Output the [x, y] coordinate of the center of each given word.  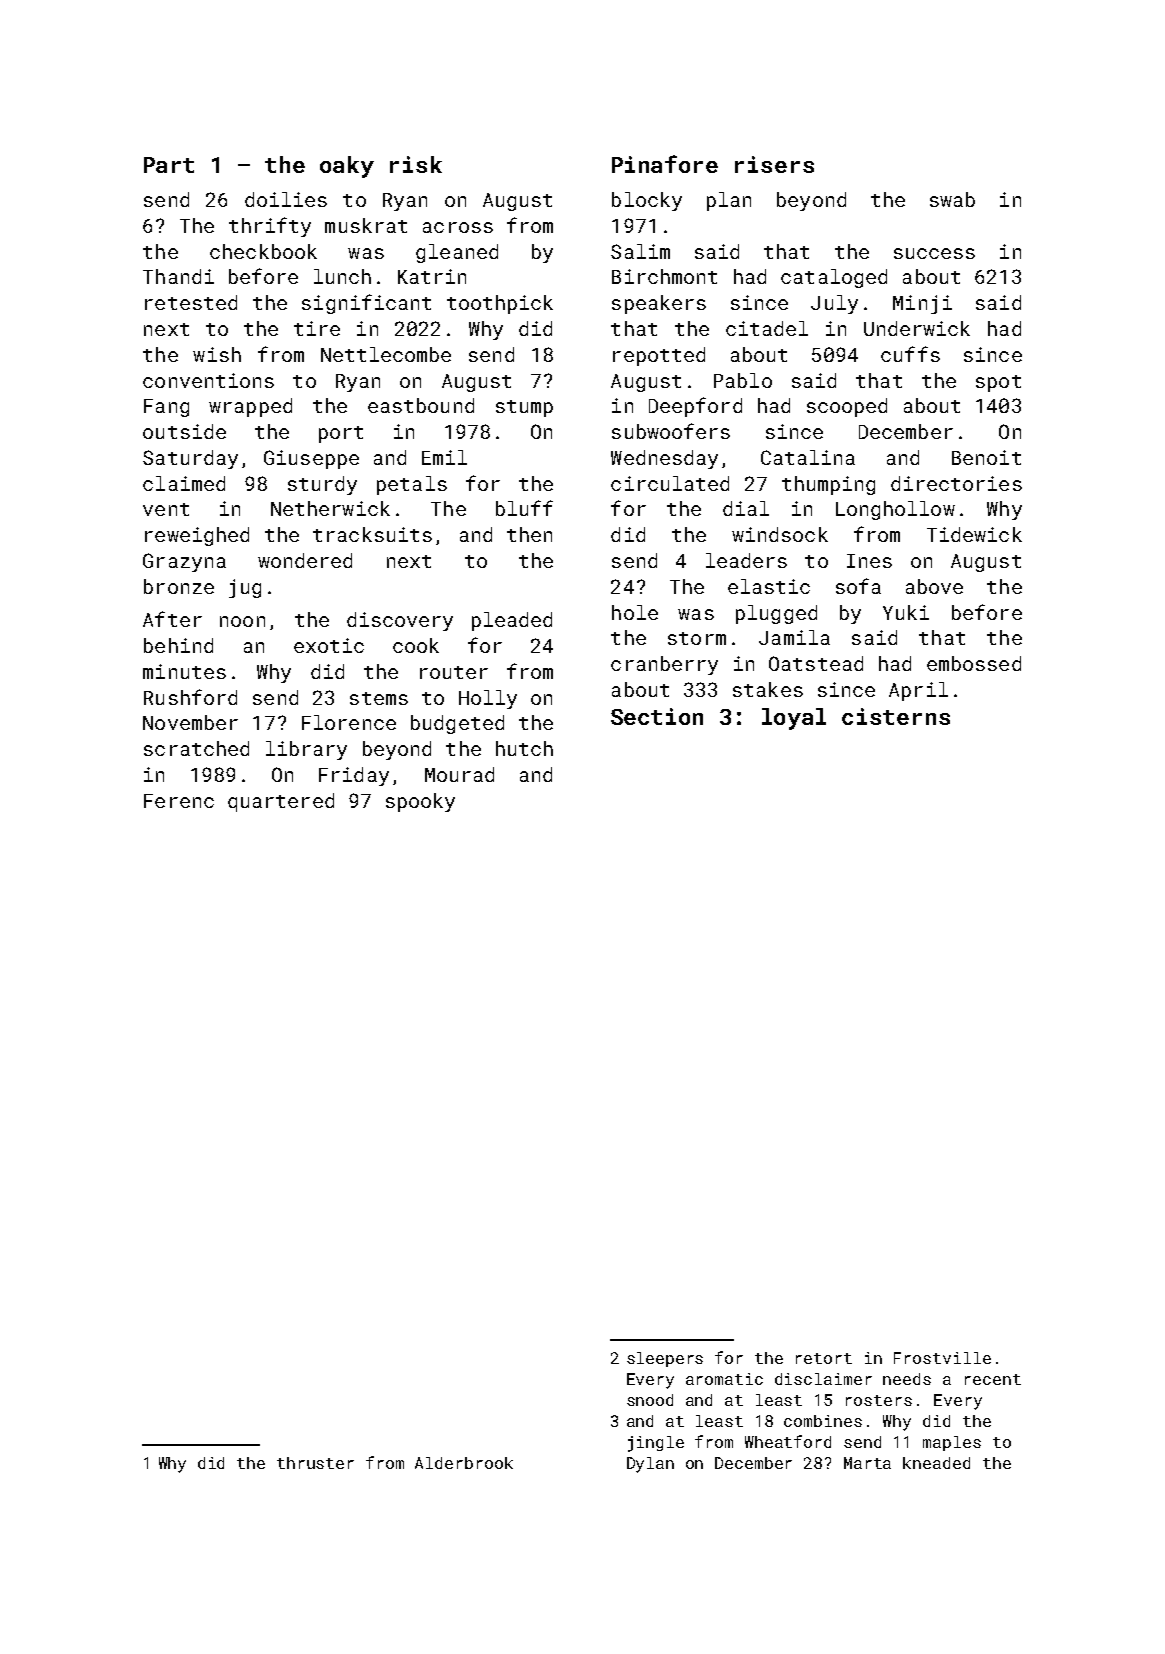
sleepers [665, 1359]
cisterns [896, 716]
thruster [315, 1463]
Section [657, 716]
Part [169, 165]
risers [774, 164]
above [934, 586]
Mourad [459, 774]
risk [416, 164]
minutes [184, 671]
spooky [420, 802]
